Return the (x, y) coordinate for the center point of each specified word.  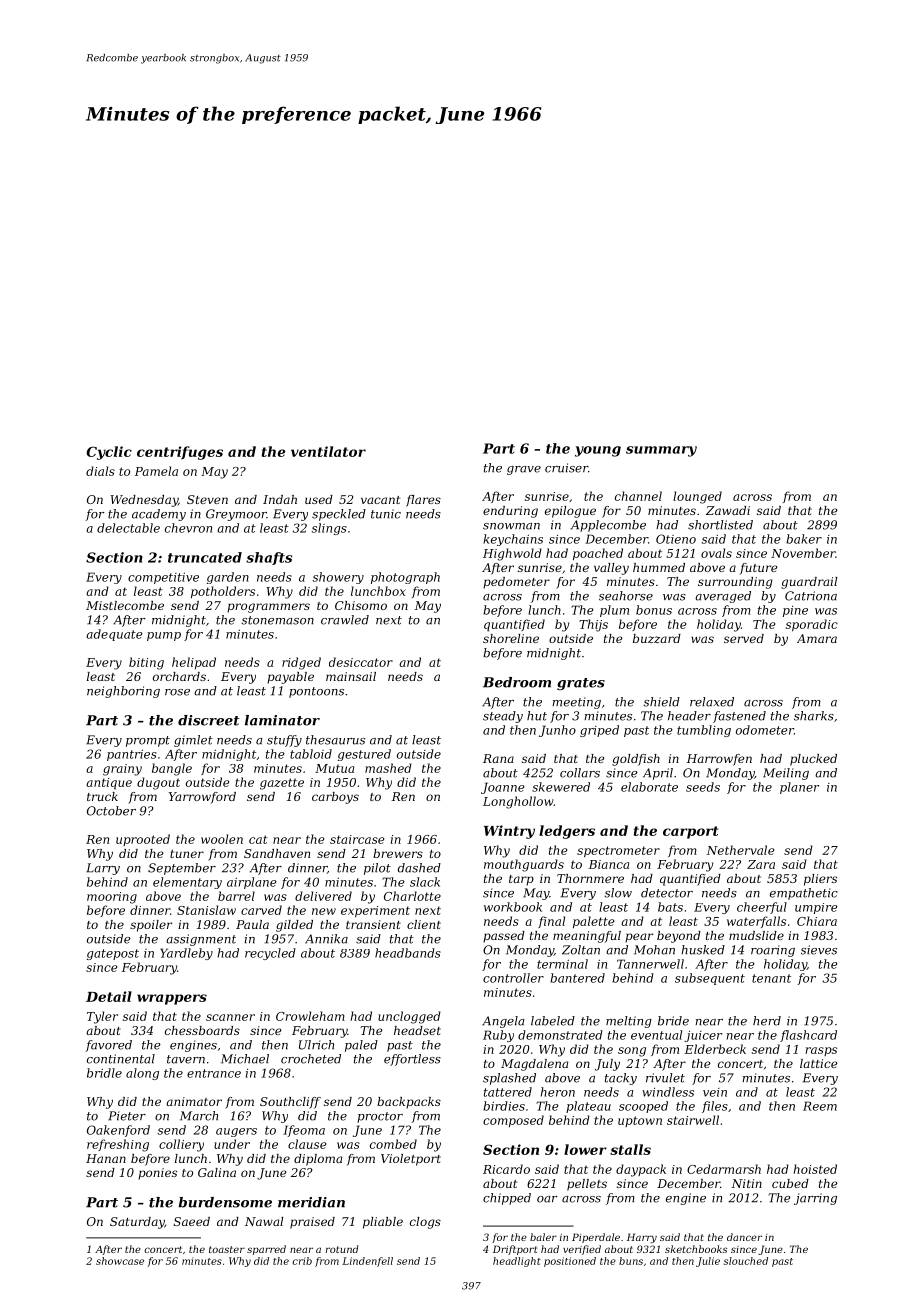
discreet (209, 720)
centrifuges (180, 453)
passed (504, 937)
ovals (716, 553)
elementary (187, 883)
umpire (816, 908)
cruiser (566, 468)
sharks (814, 716)
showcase (120, 1261)
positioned (570, 1262)
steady (503, 717)
